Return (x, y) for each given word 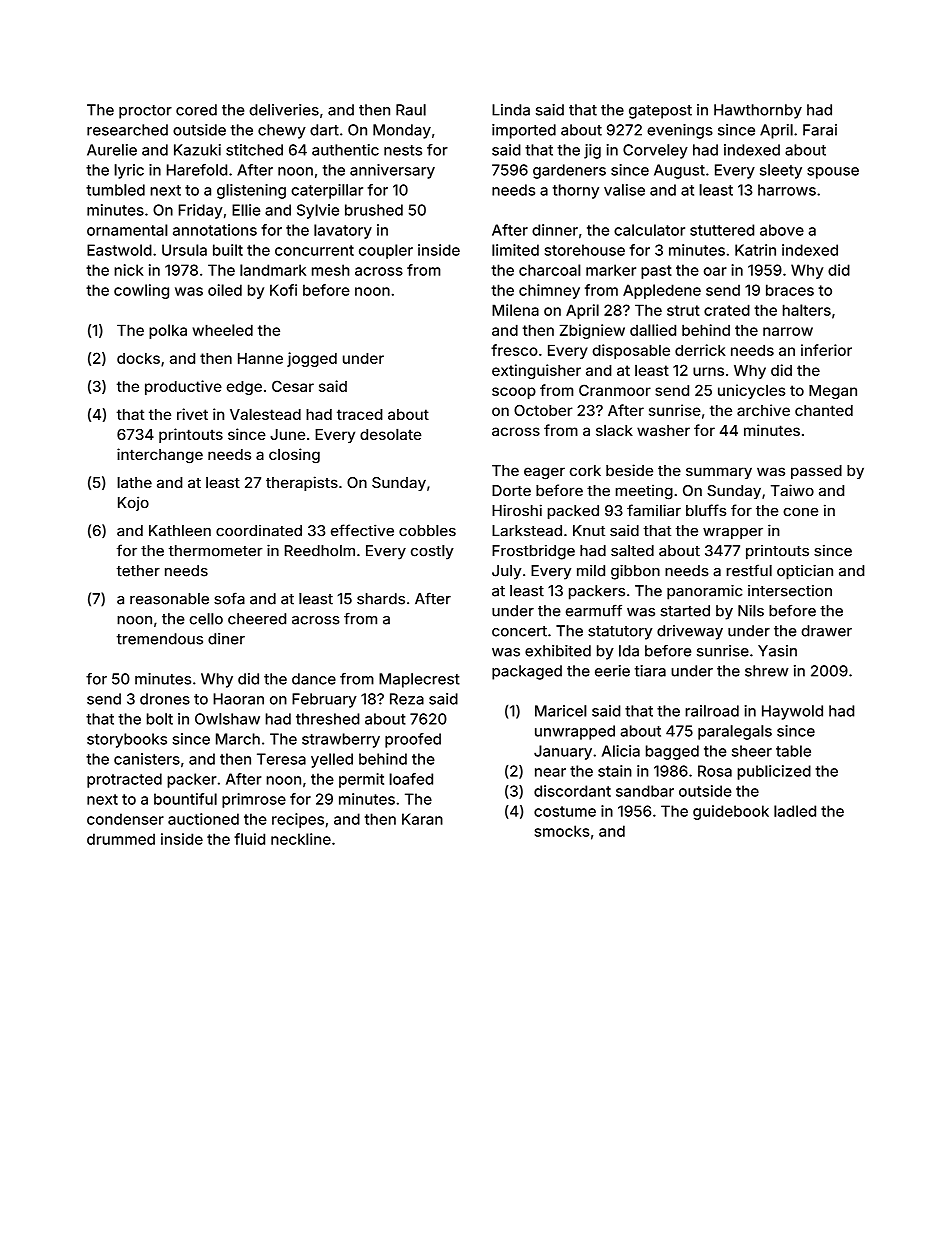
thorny (576, 191)
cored (196, 110)
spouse (833, 173)
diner (226, 639)
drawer (826, 631)
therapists (302, 483)
